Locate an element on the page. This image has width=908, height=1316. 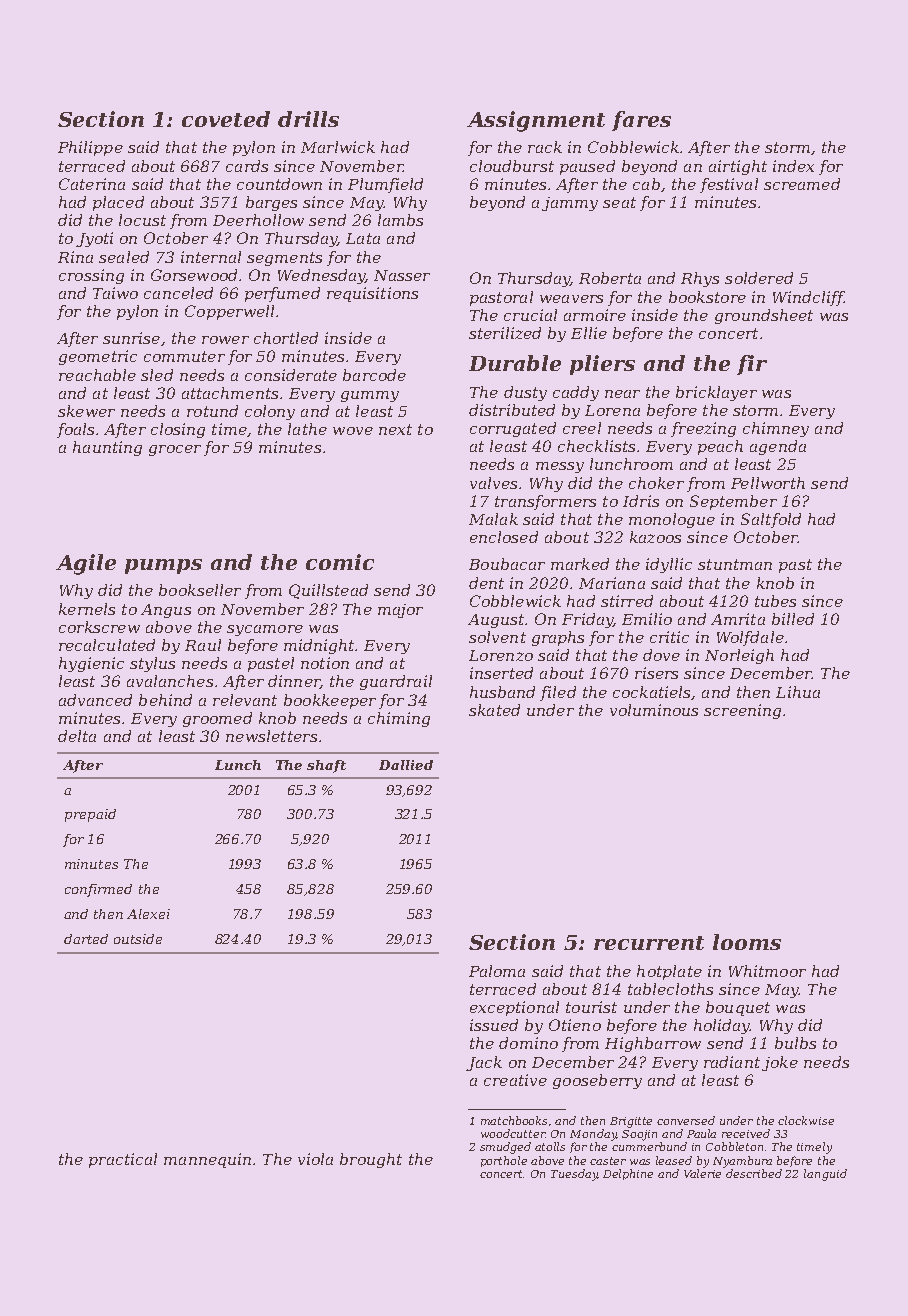
countdown is located at coordinates (279, 184).
